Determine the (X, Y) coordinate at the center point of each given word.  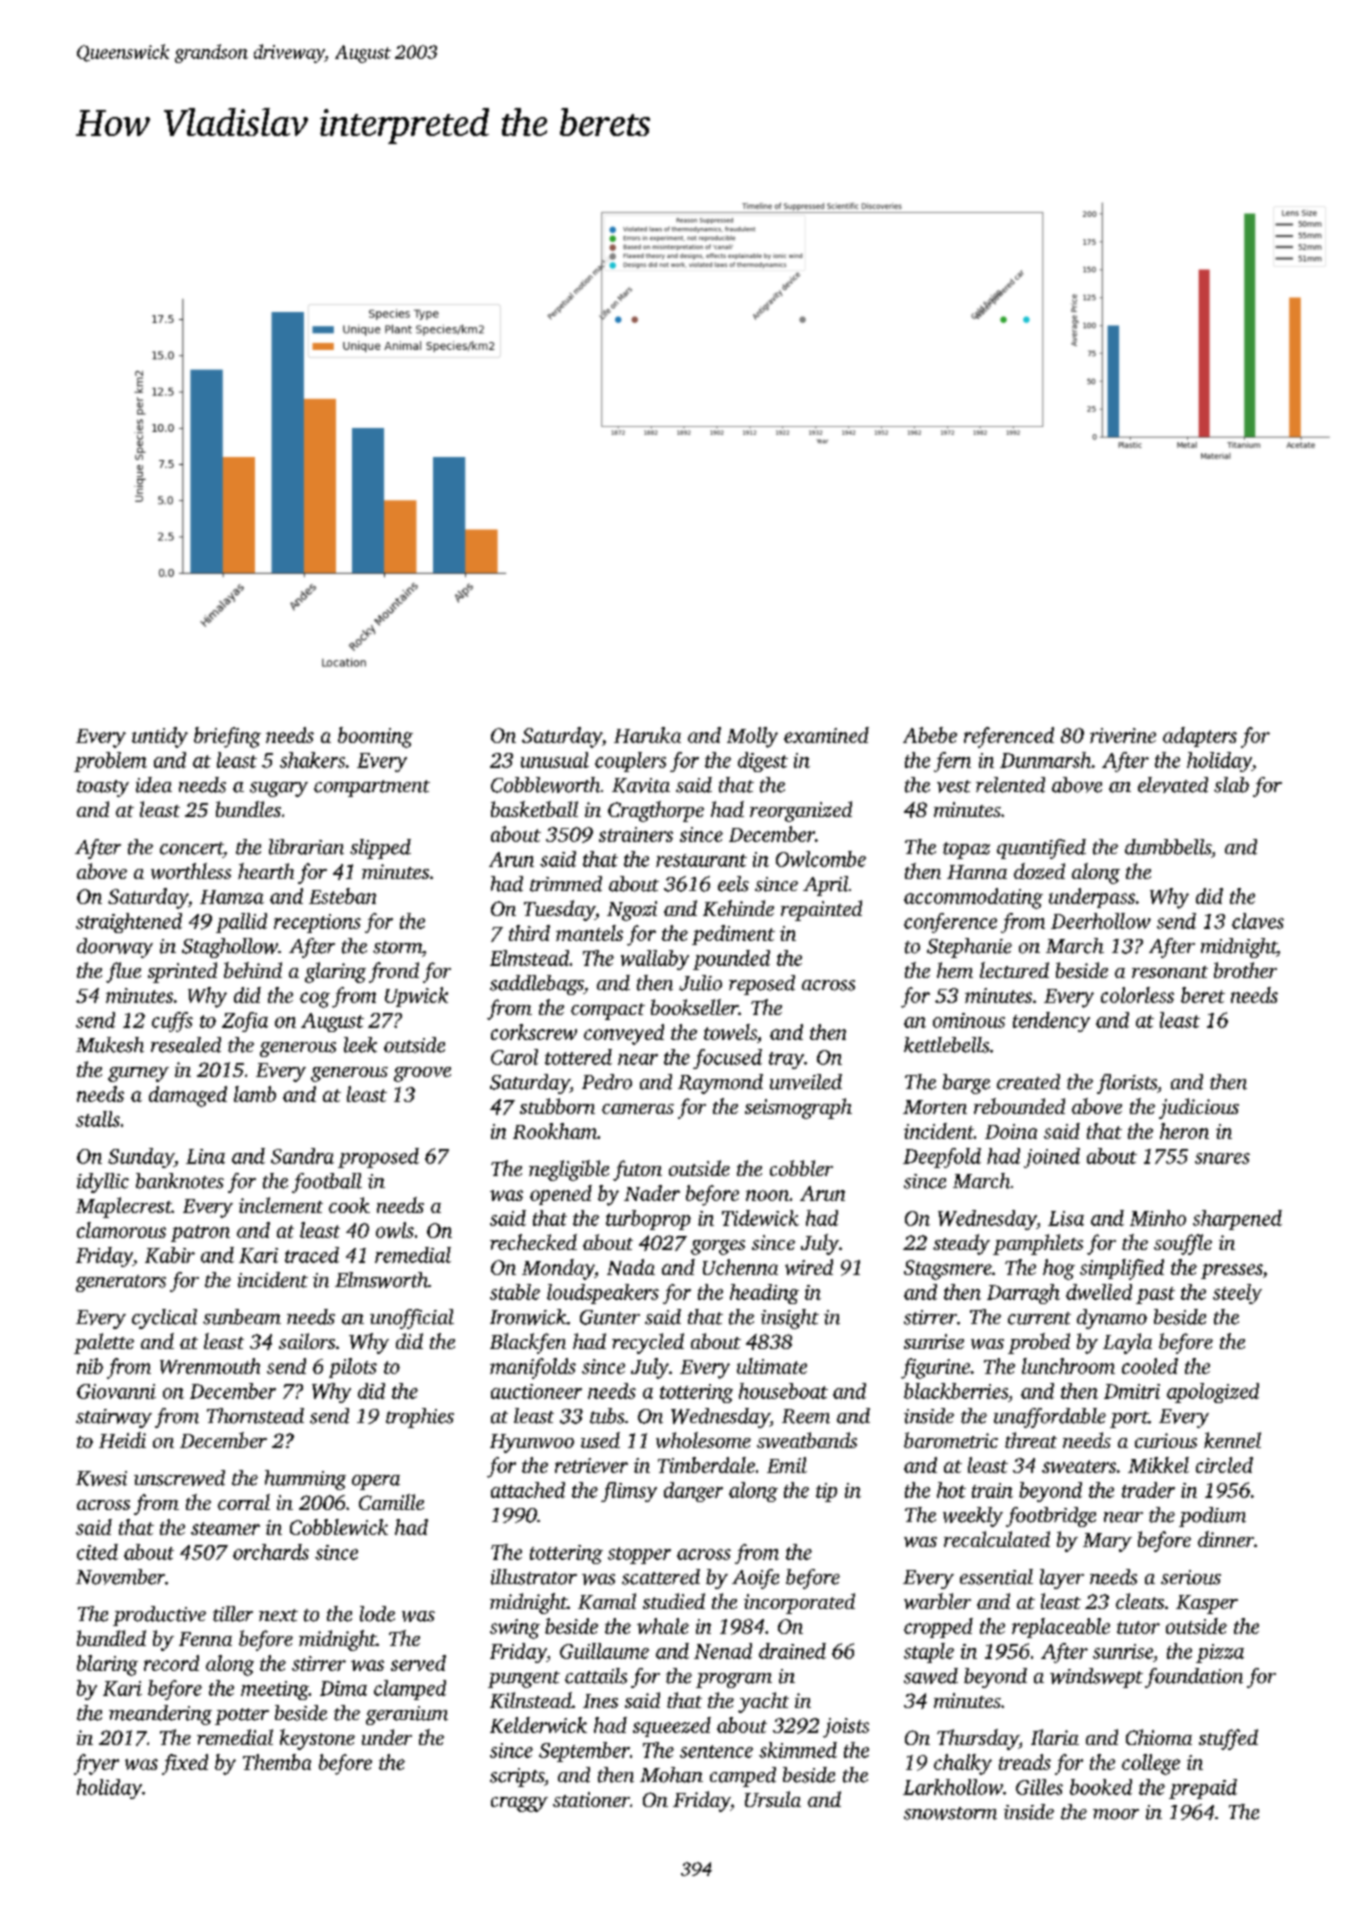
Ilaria (1055, 1737)
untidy (160, 737)
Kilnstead (531, 1700)
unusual (555, 760)
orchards (271, 1552)
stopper (639, 1555)
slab (1231, 785)
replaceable (1061, 1628)
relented (1010, 785)
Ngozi (632, 911)
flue (123, 972)
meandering (160, 1715)
